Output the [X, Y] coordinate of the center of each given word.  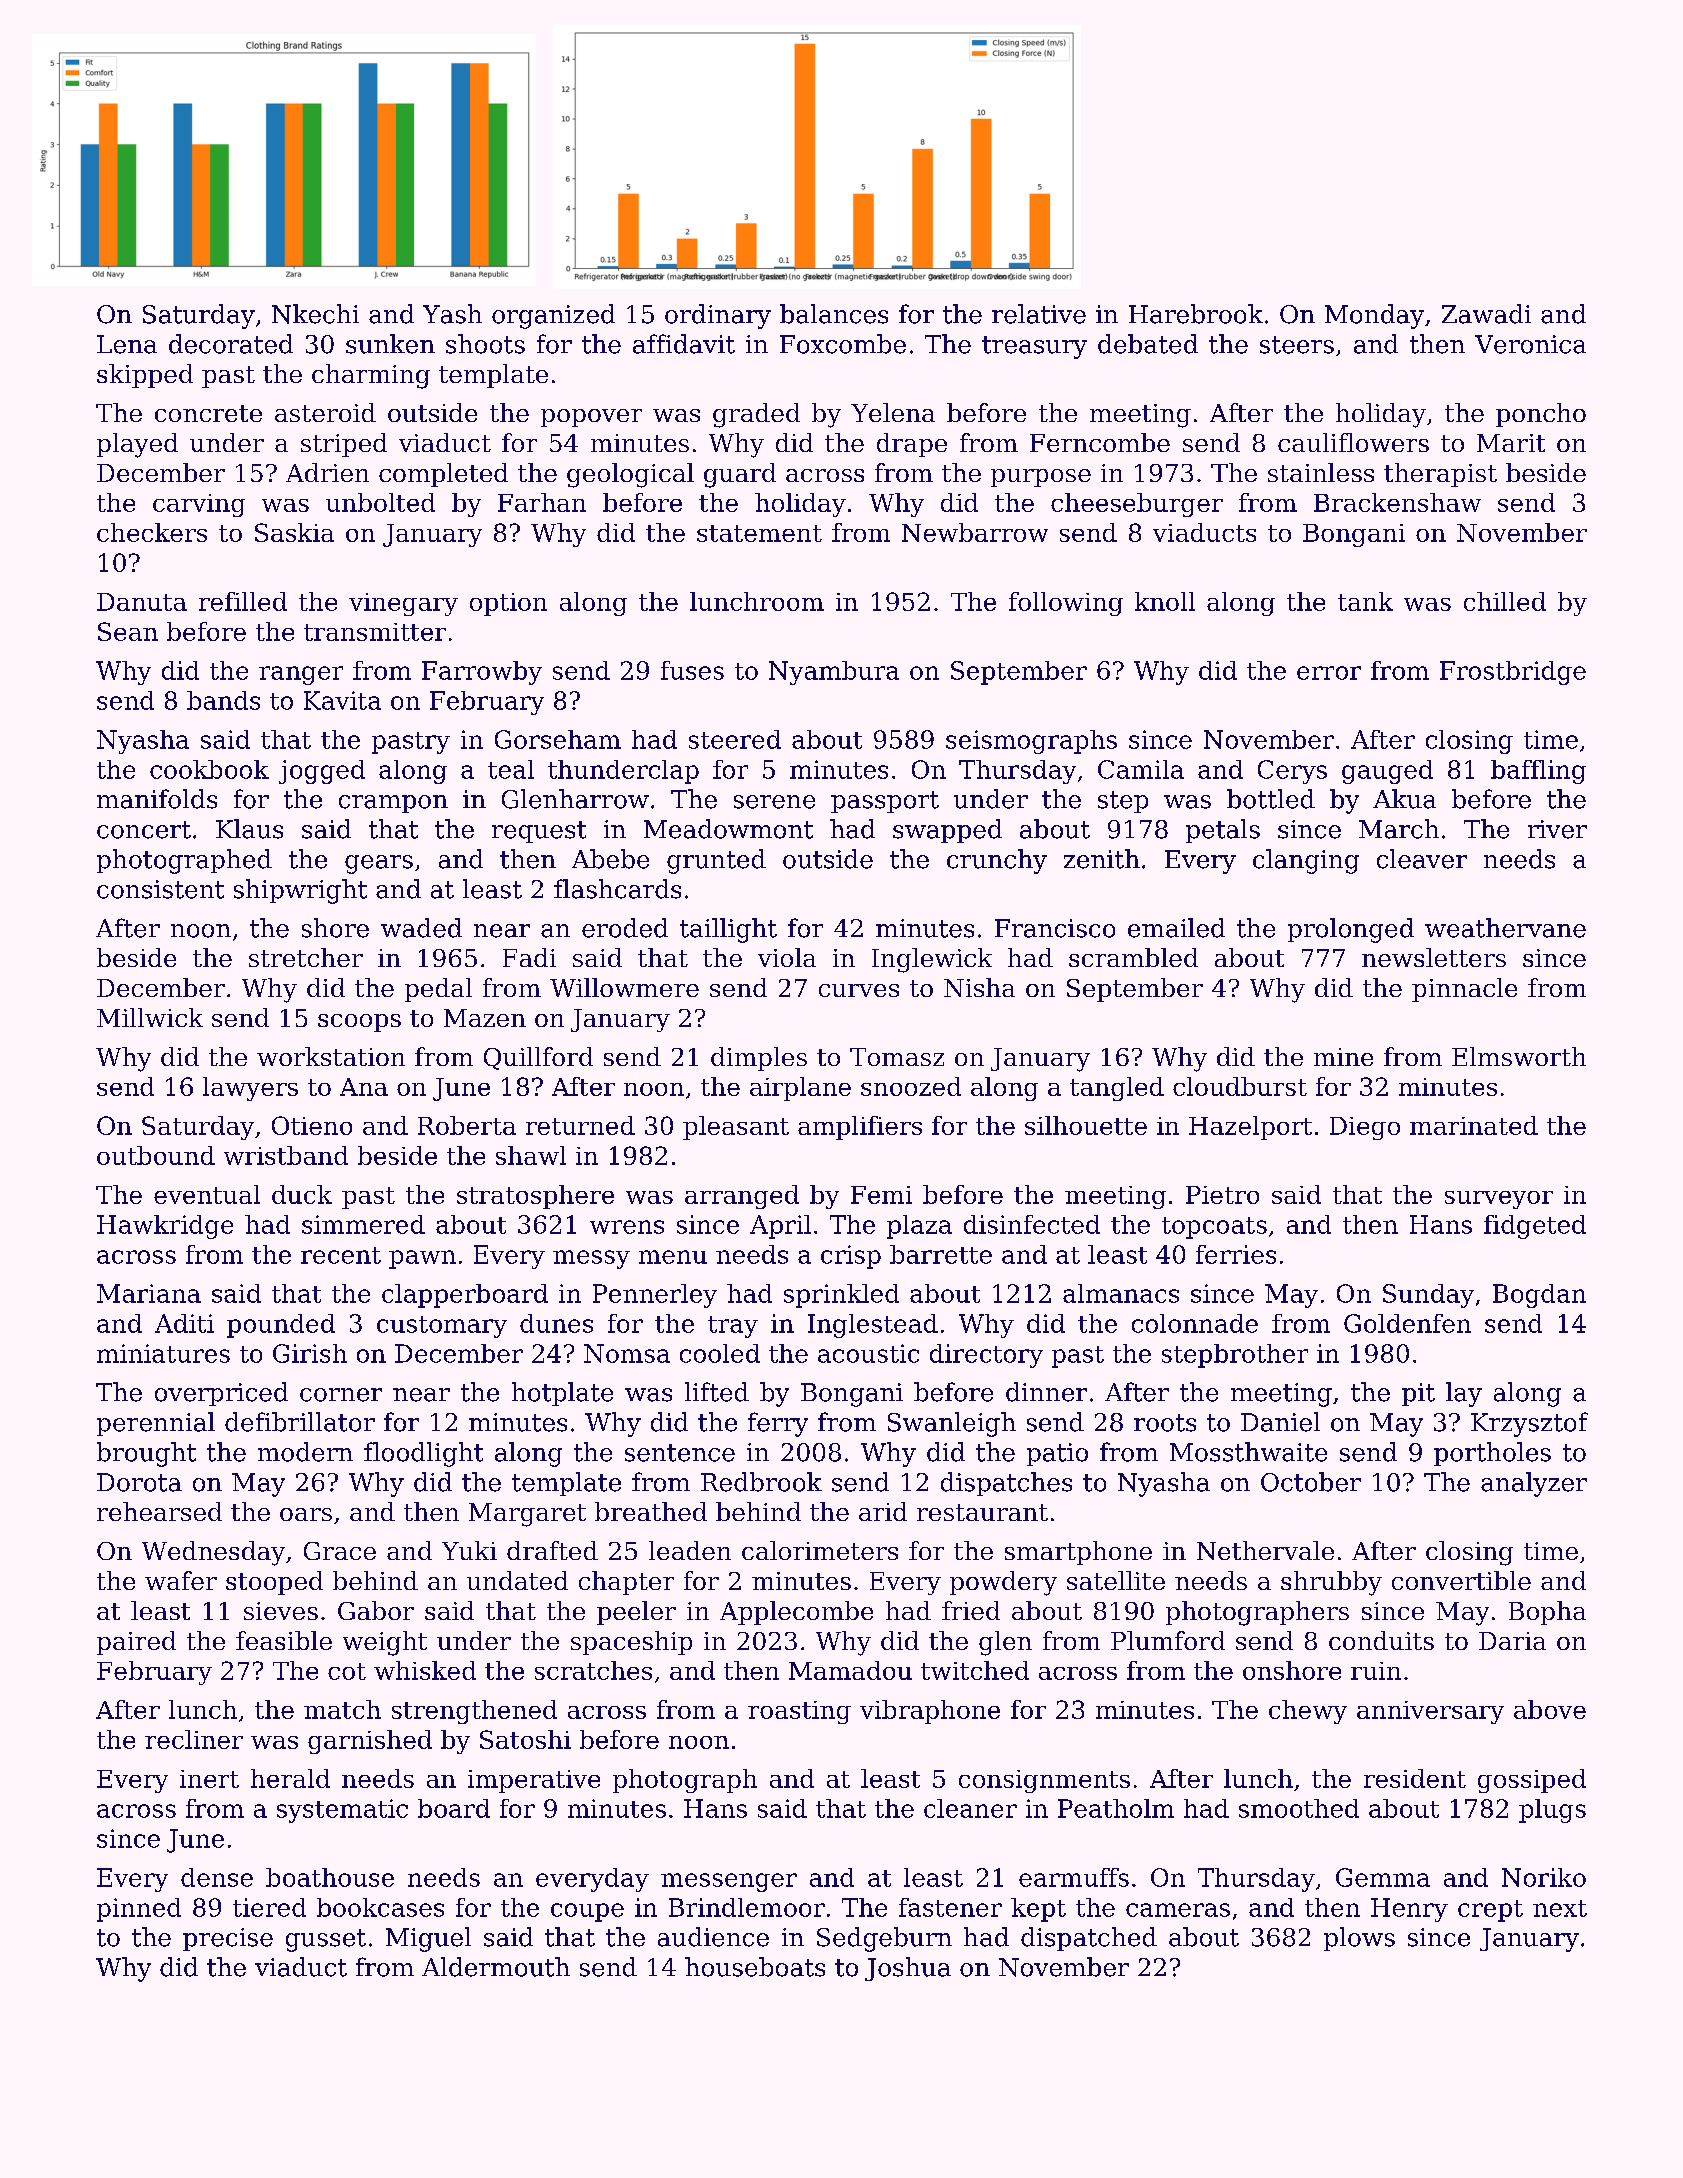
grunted [716, 861]
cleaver [1422, 859]
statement [759, 533]
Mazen [485, 1018]
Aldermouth [496, 1967]
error [1329, 673]
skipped [145, 376]
